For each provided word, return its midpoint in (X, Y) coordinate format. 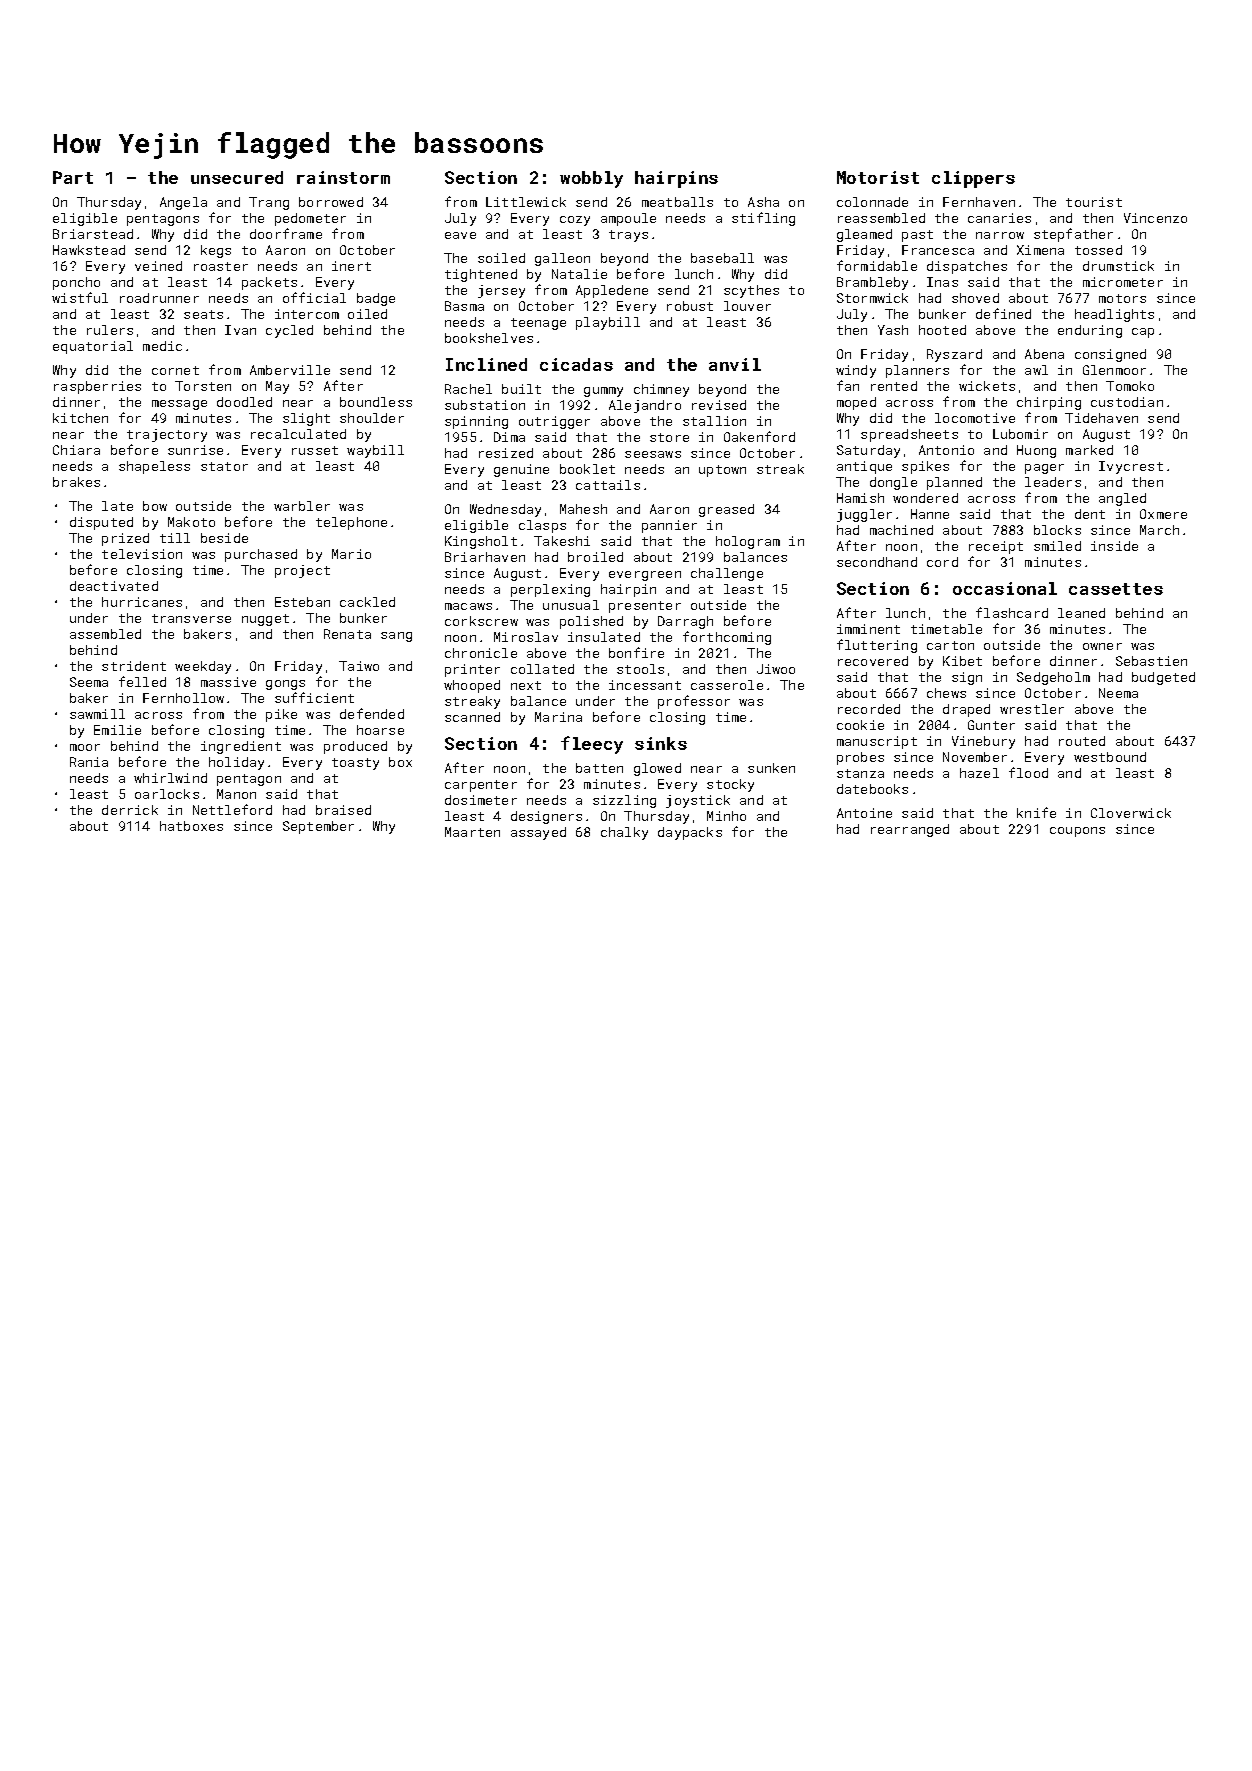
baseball (722, 258)
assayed (538, 833)
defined (1003, 313)
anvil (735, 364)
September (318, 827)
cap (1143, 333)
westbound (1110, 757)
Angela (183, 203)
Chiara (76, 450)
